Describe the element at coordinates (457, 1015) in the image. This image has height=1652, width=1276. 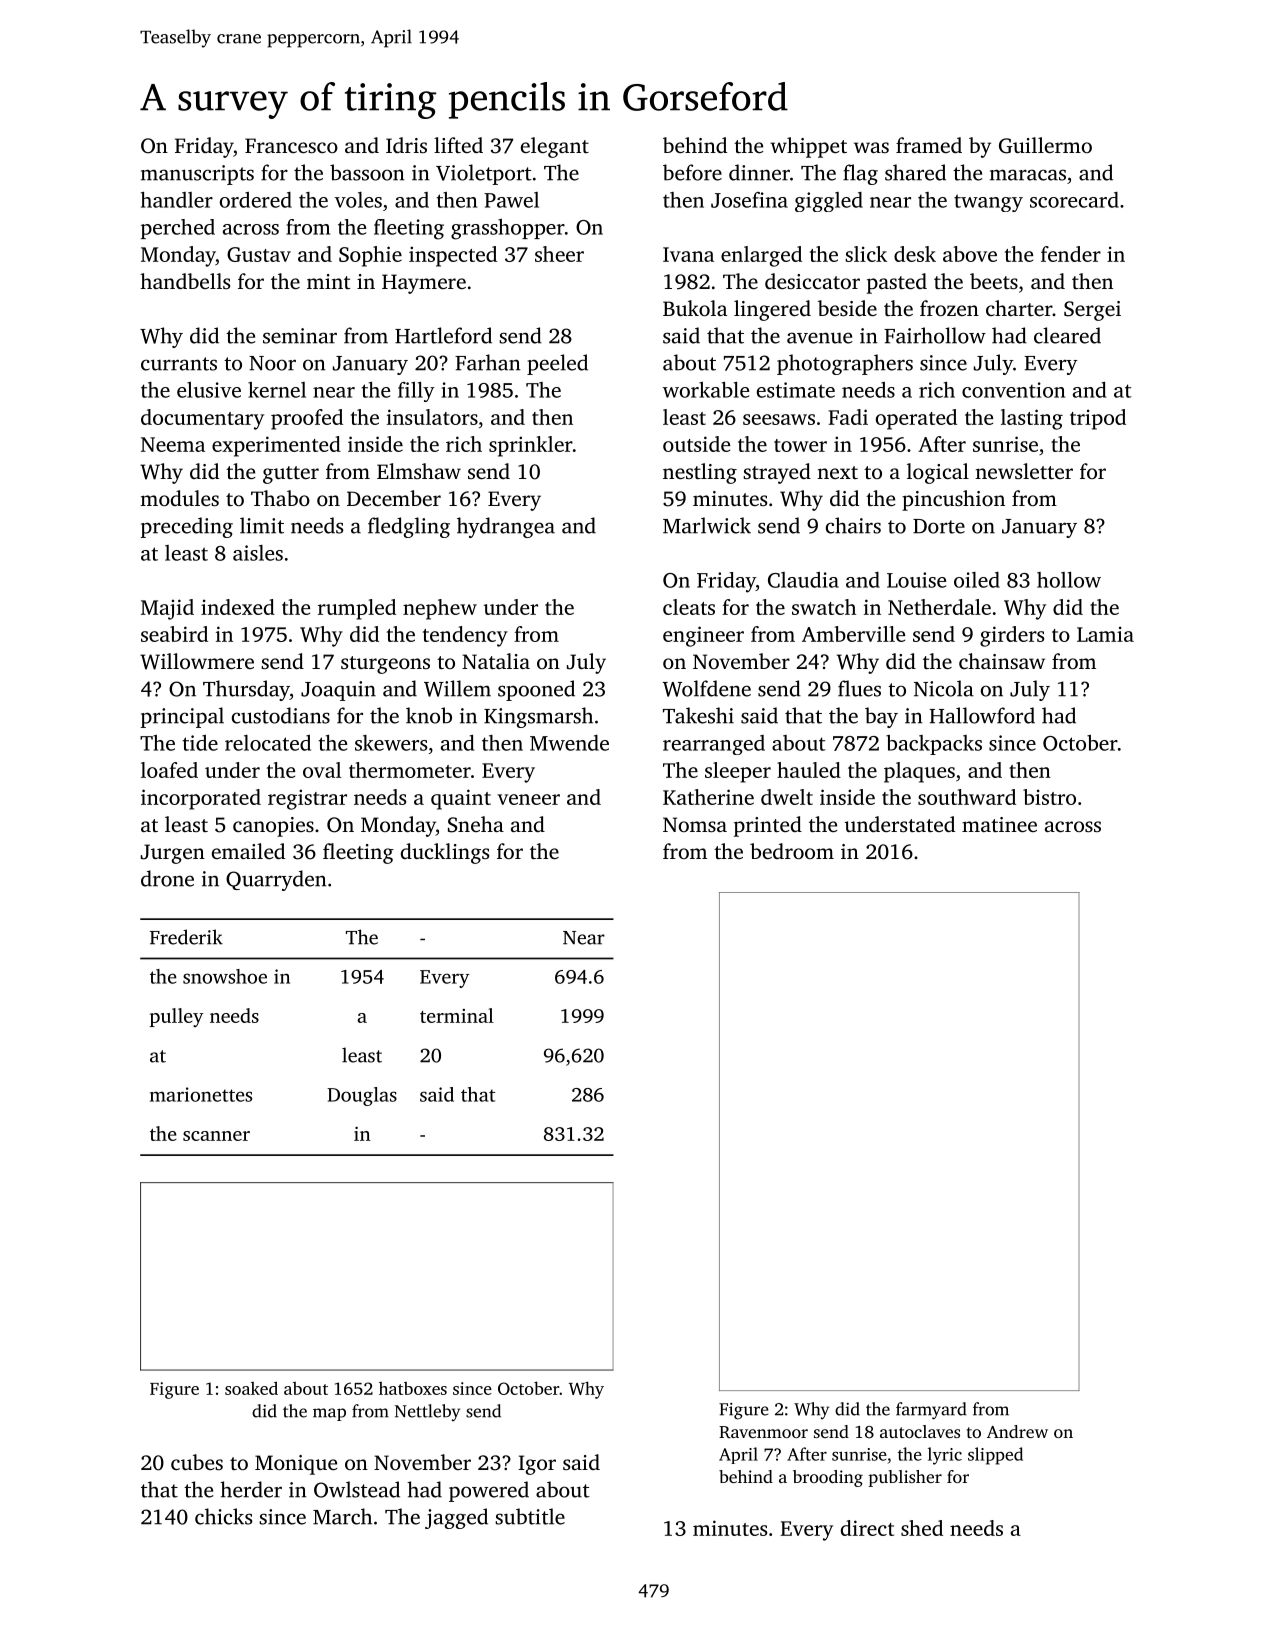
I see `terminal` at that location.
